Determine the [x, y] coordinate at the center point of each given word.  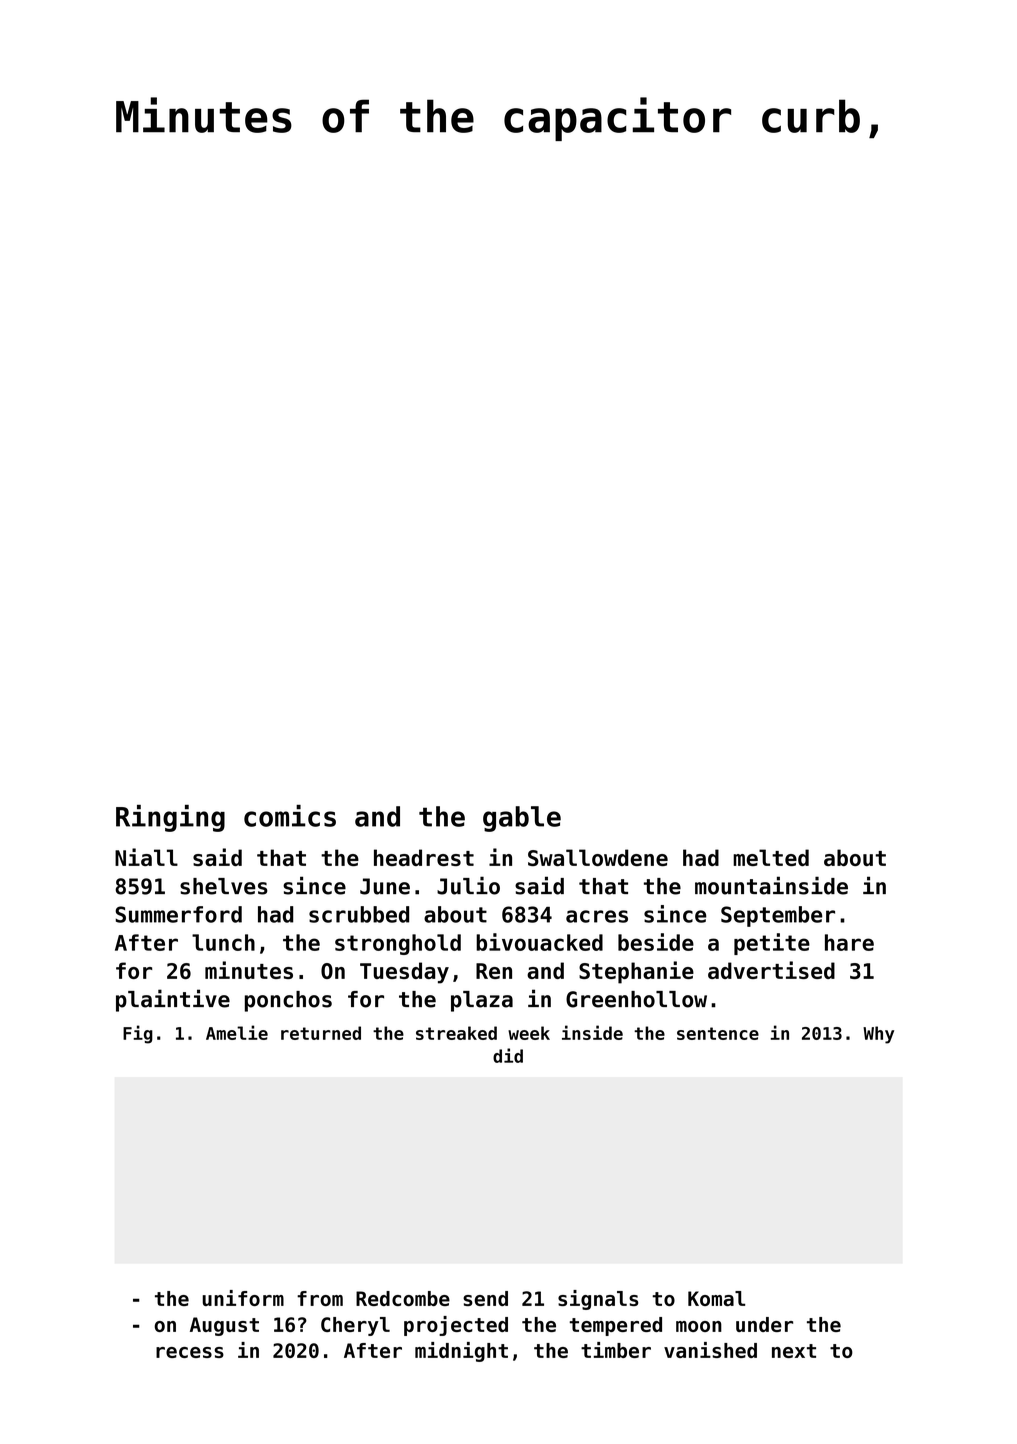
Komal [716, 1298]
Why [878, 1035]
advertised [771, 970]
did [508, 1055]
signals [598, 1300]
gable [522, 819]
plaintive [173, 1000]
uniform [243, 1298]
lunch [223, 942]
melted [771, 857]
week [529, 1033]
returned [321, 1033]
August [224, 1326]
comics [290, 816]
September [778, 916]
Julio [468, 885]
